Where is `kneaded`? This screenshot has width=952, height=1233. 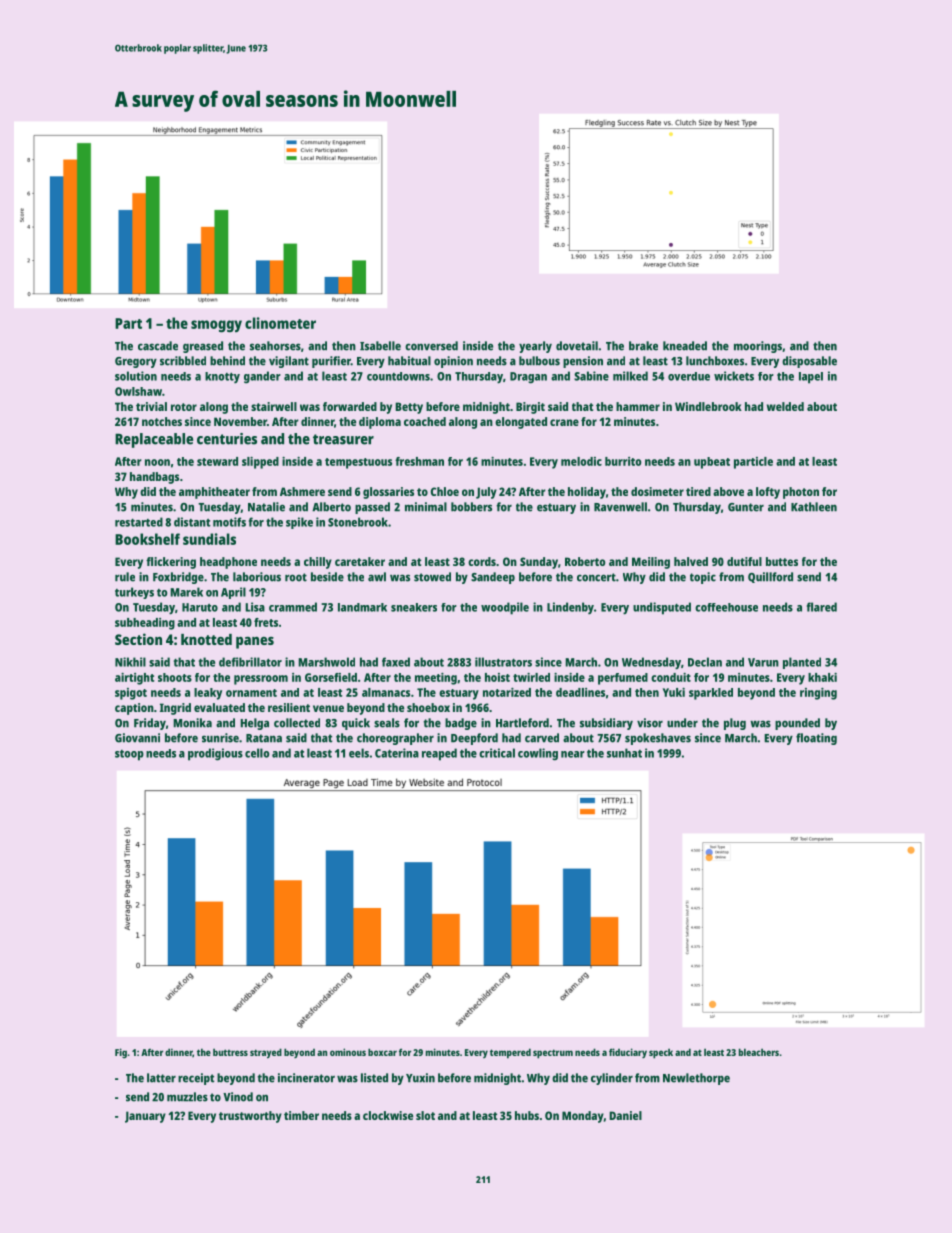 kneaded is located at coordinates (685, 346).
